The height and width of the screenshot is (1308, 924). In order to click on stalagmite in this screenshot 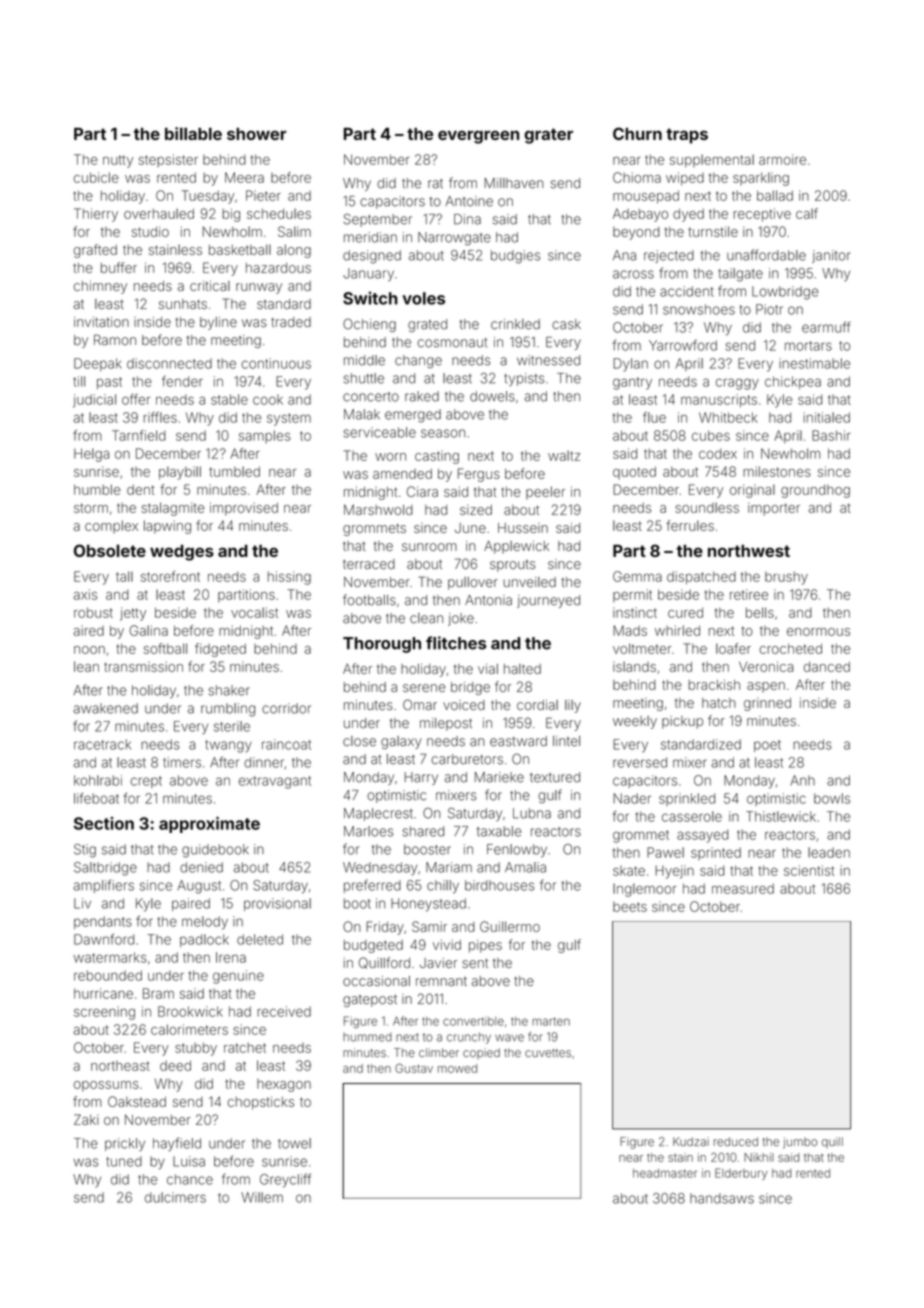, I will do `click(173, 509)`.
